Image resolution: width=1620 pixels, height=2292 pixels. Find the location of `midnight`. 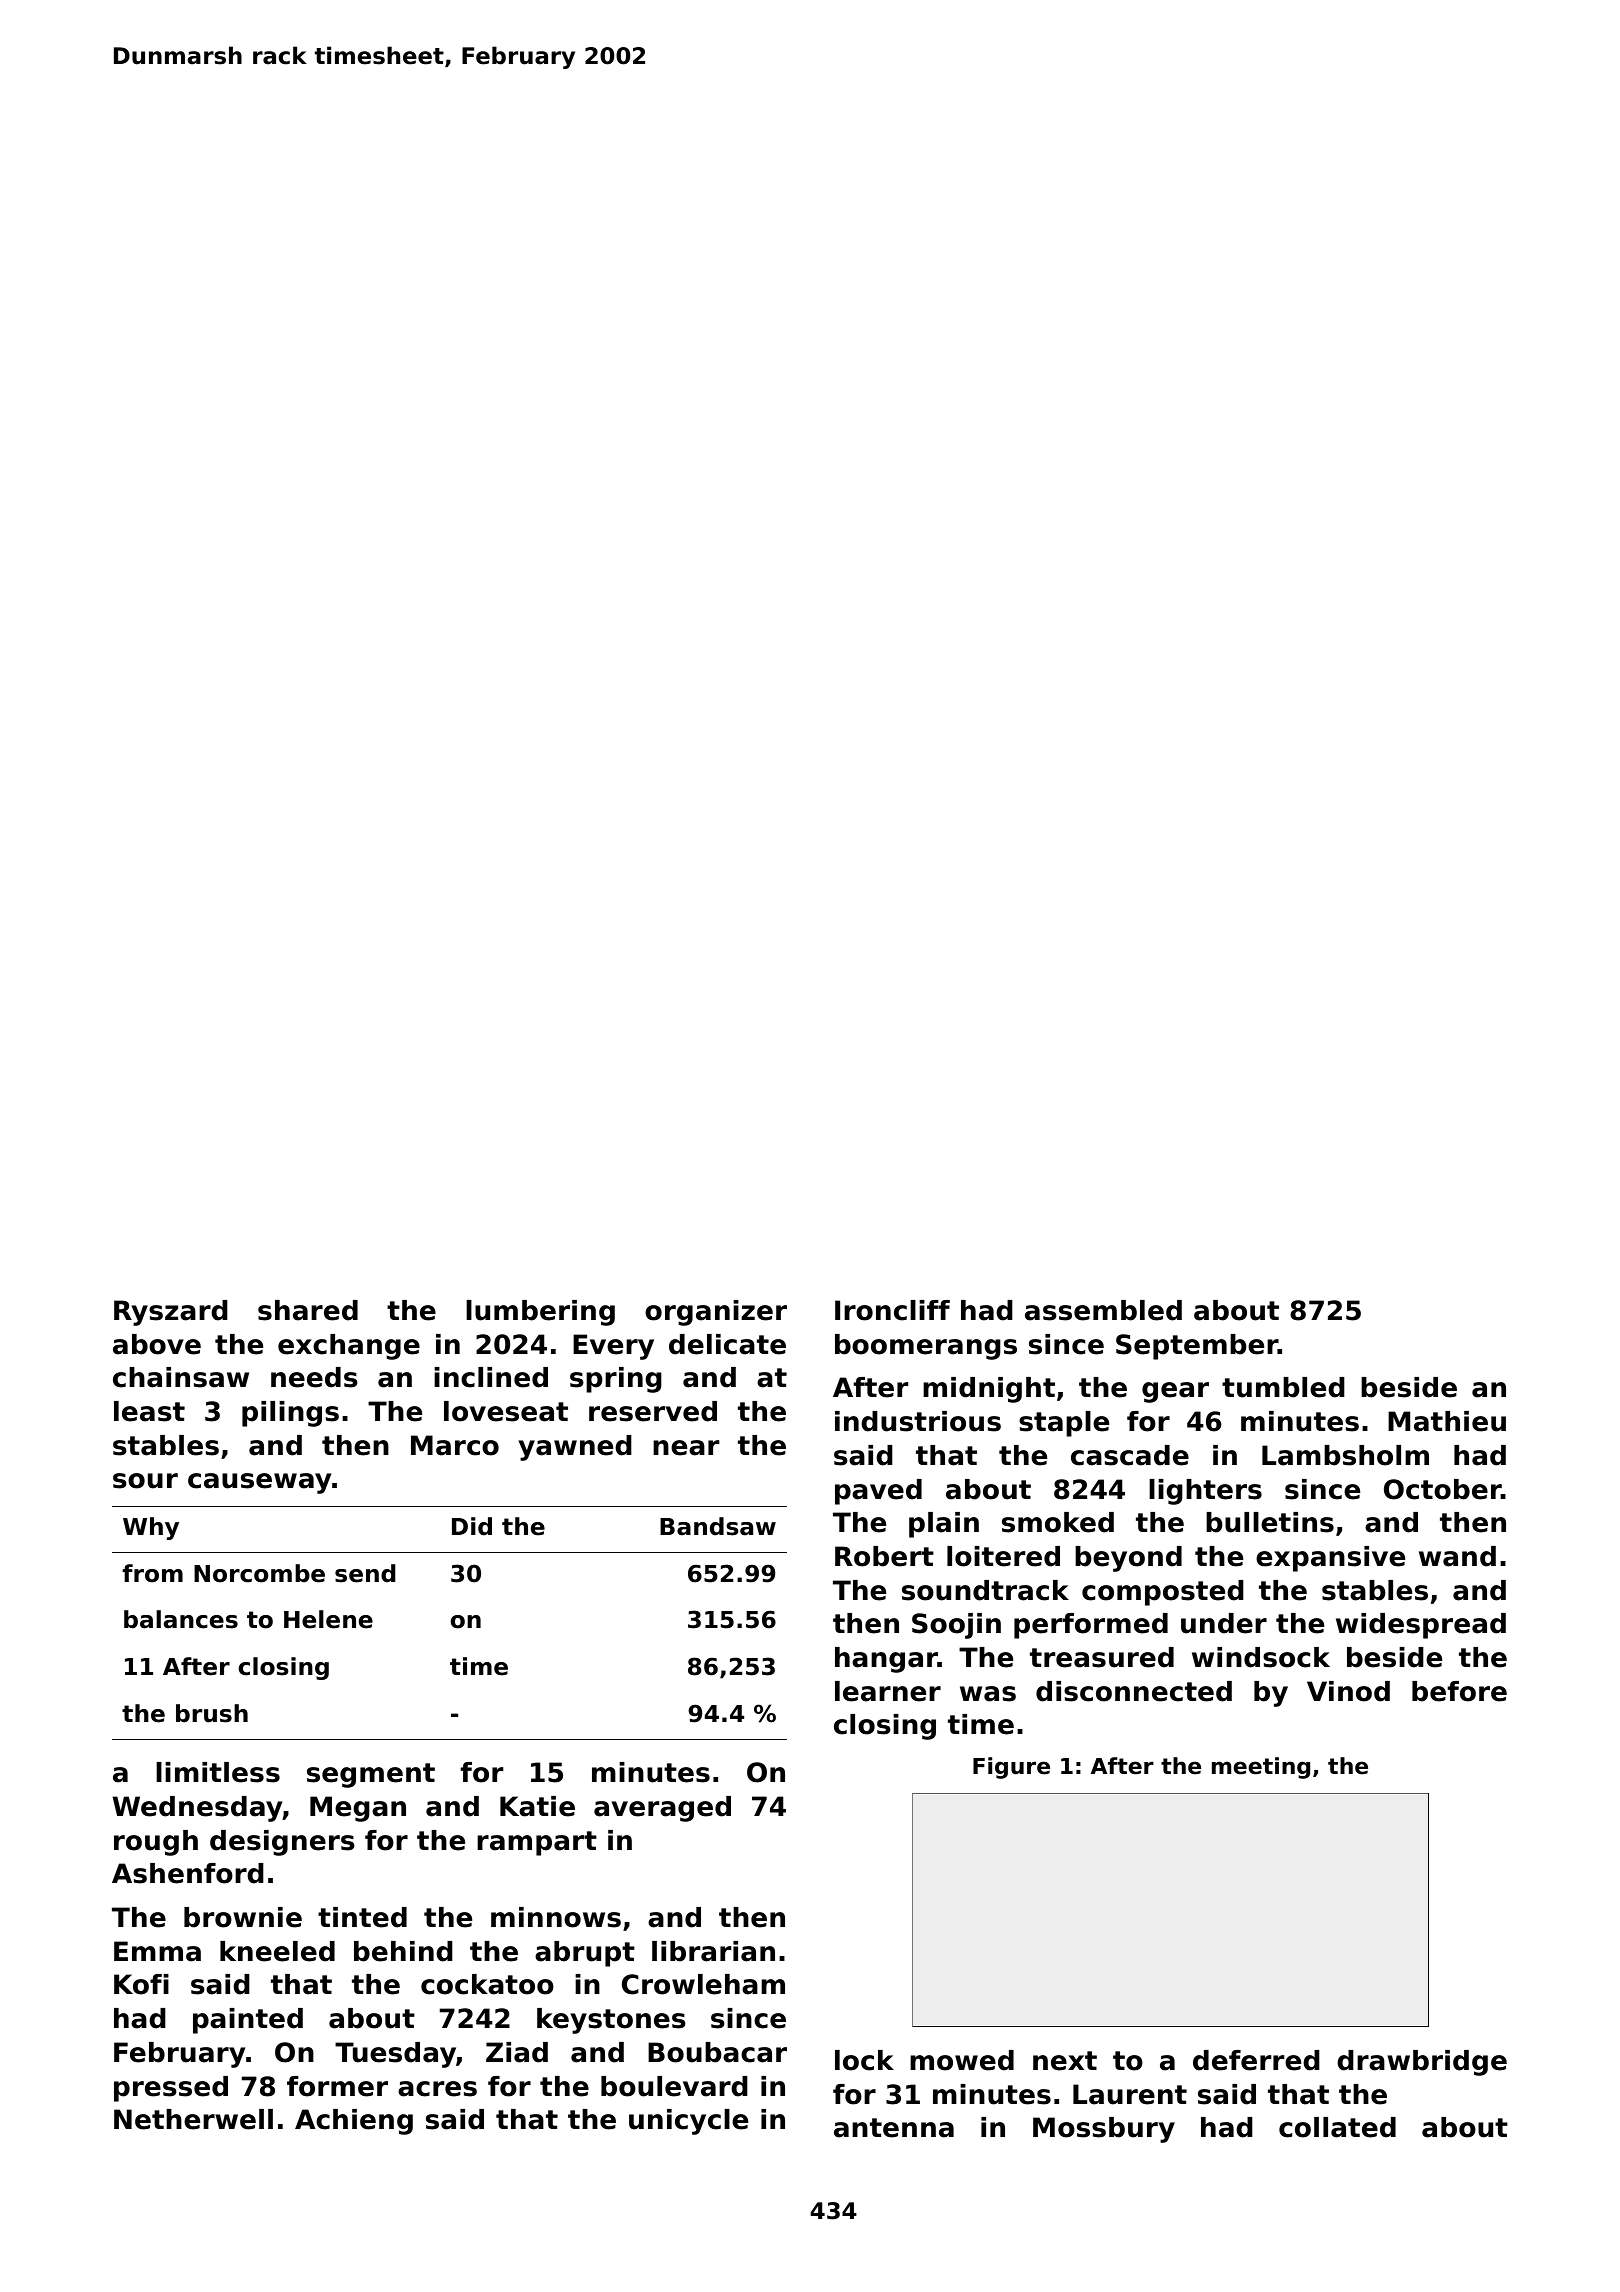

midnight is located at coordinates (989, 1390).
